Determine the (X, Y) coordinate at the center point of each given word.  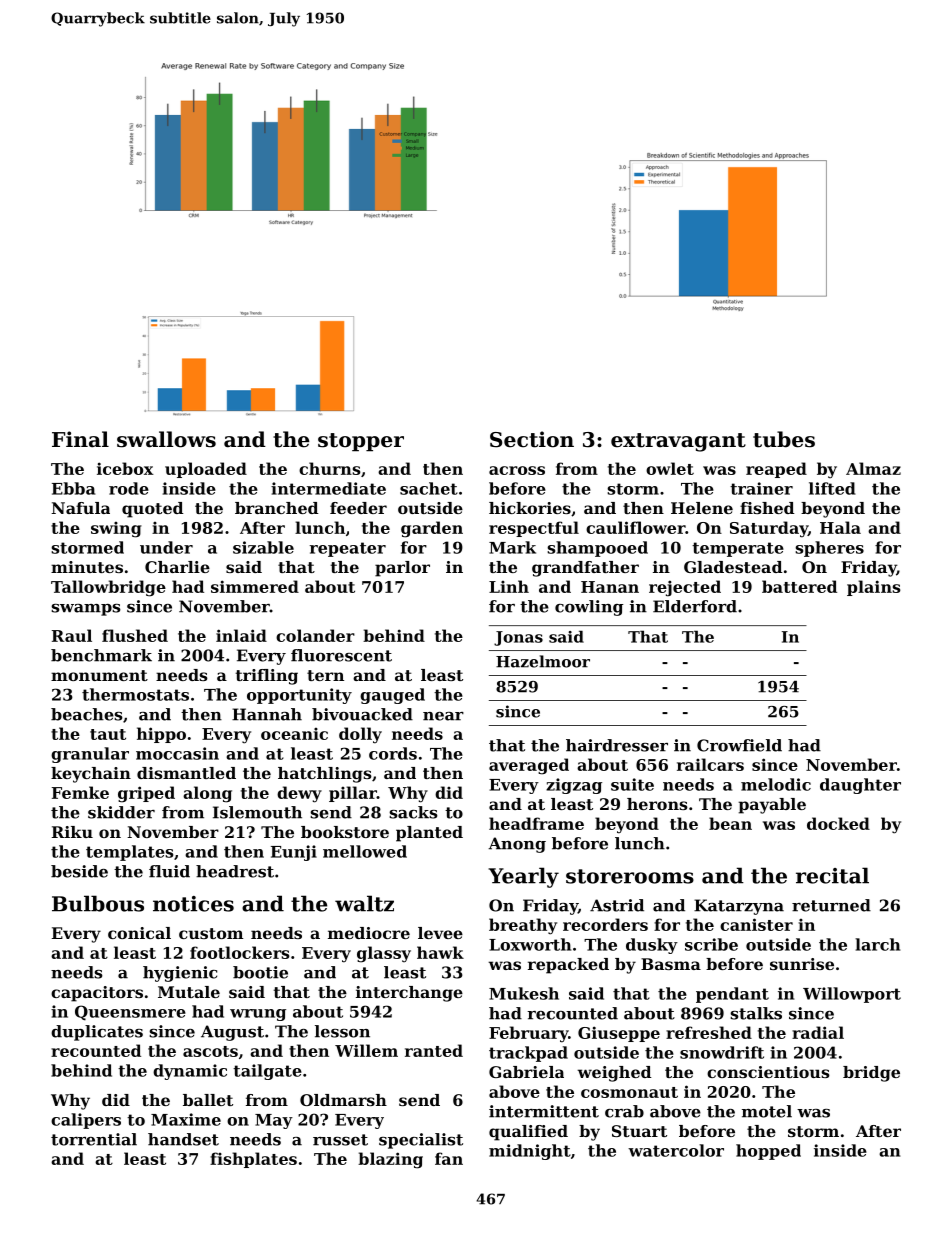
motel (767, 1111)
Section (532, 439)
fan (449, 1158)
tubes (784, 439)
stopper (361, 442)
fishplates (253, 1160)
